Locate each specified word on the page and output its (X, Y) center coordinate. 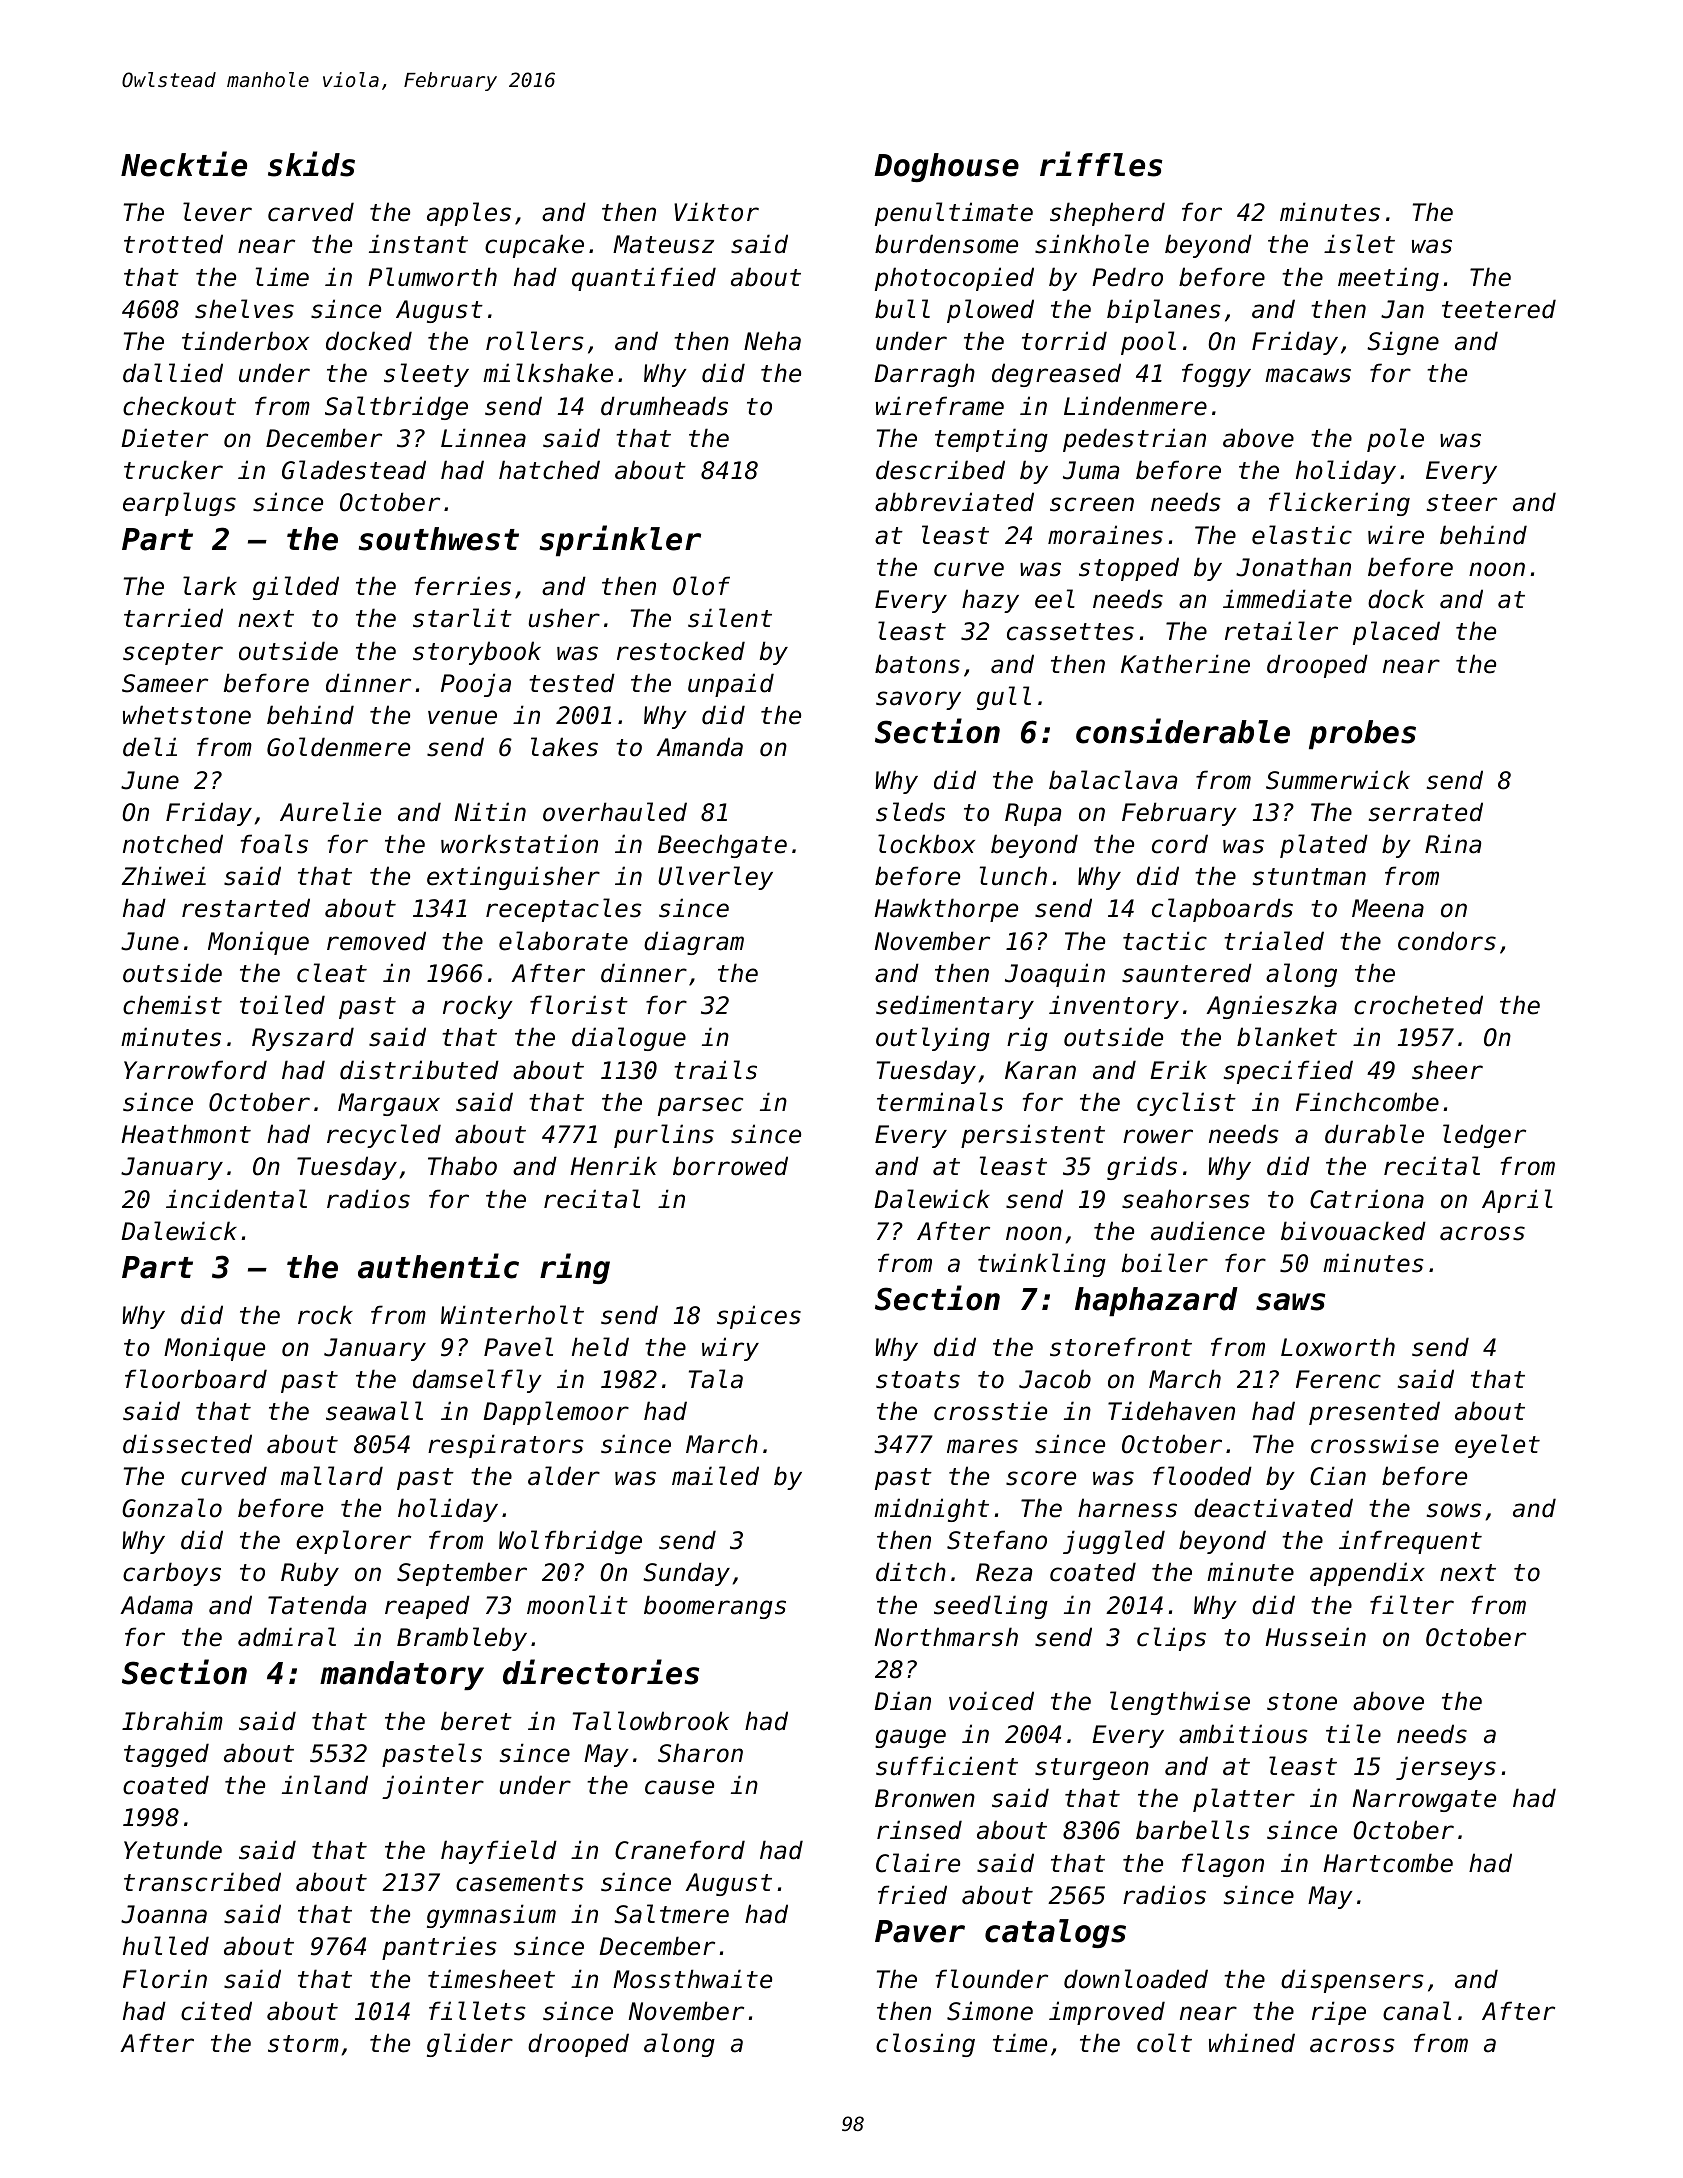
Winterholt (512, 1315)
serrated (1426, 812)
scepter (173, 654)
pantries (439, 1948)
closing (925, 2045)
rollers (535, 341)
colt (1164, 2043)
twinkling (1042, 1265)
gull (1004, 698)
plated (1324, 846)
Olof (701, 586)
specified (1288, 1072)
